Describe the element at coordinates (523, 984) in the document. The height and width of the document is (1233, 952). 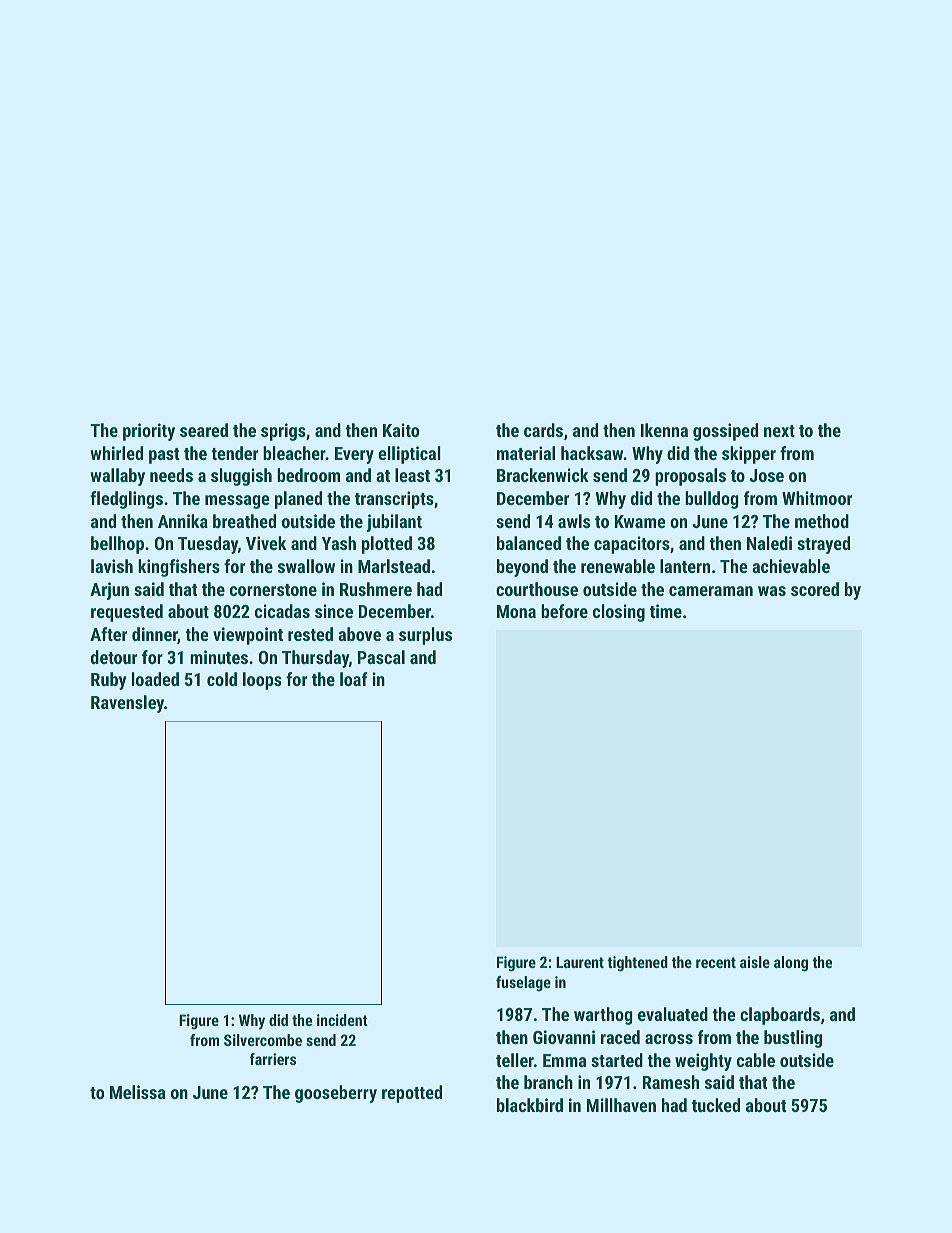
I see `fuselage` at that location.
